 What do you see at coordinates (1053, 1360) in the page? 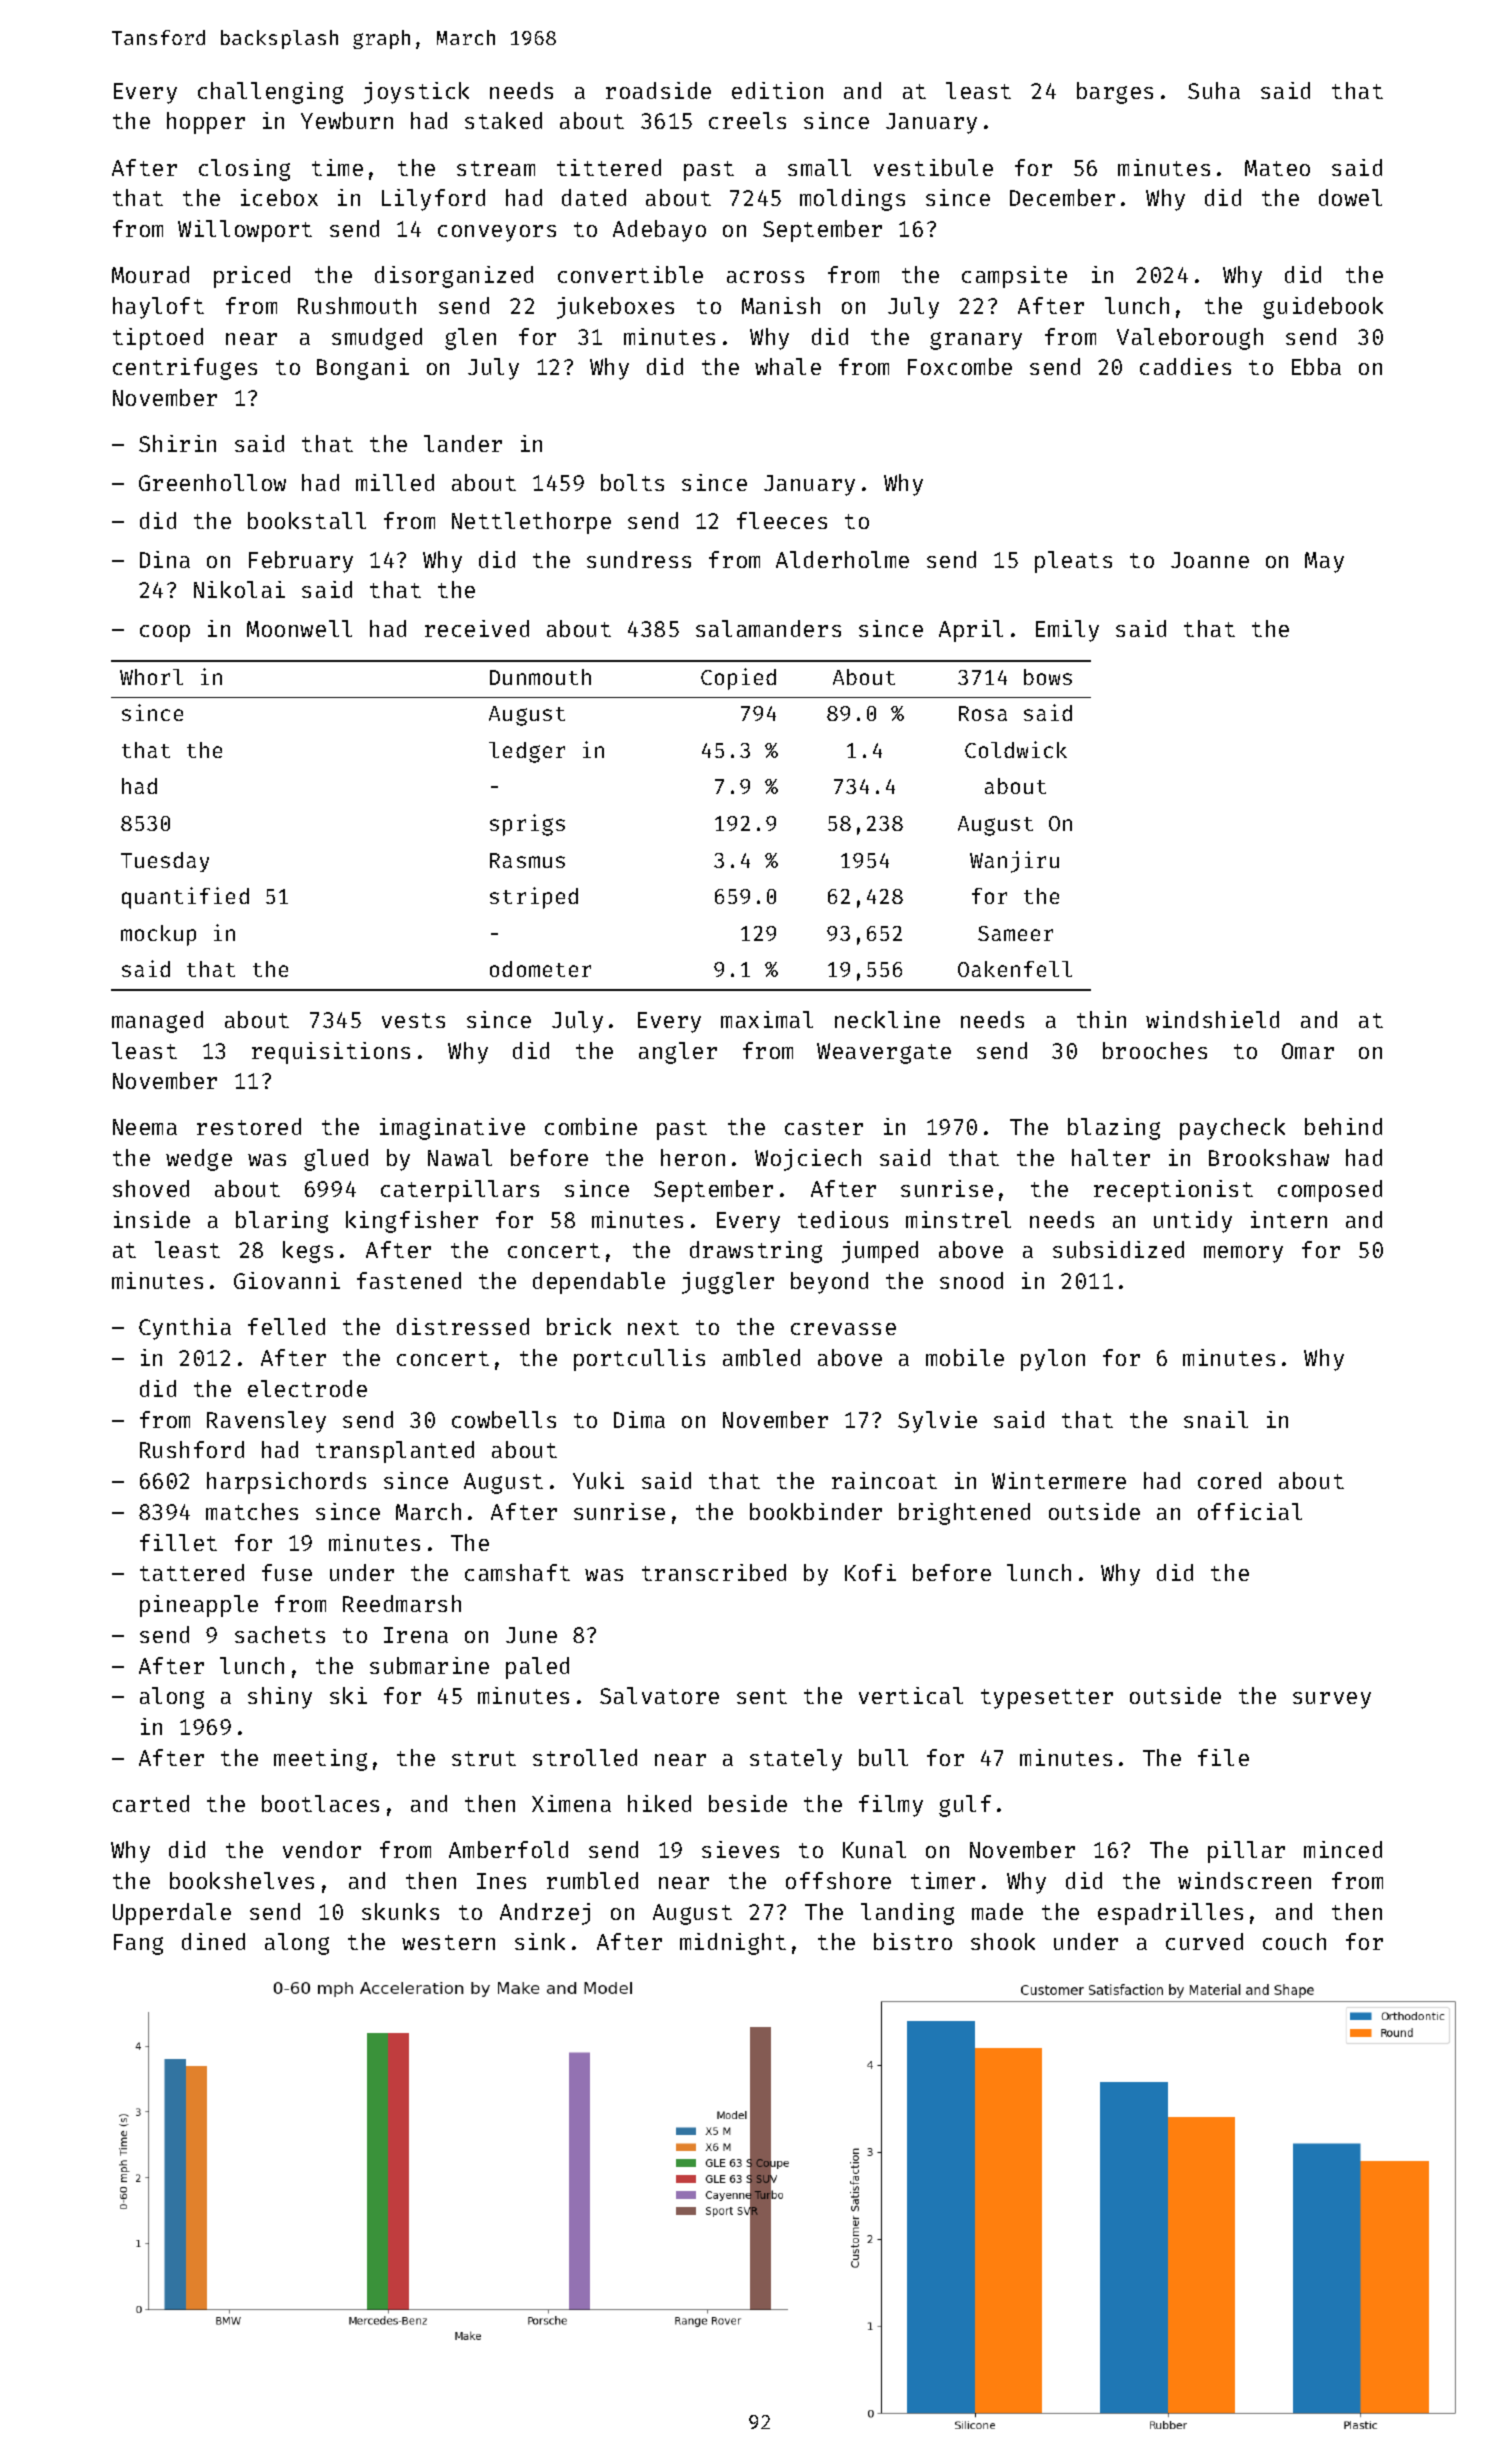
I see `pylon` at bounding box center [1053, 1360].
